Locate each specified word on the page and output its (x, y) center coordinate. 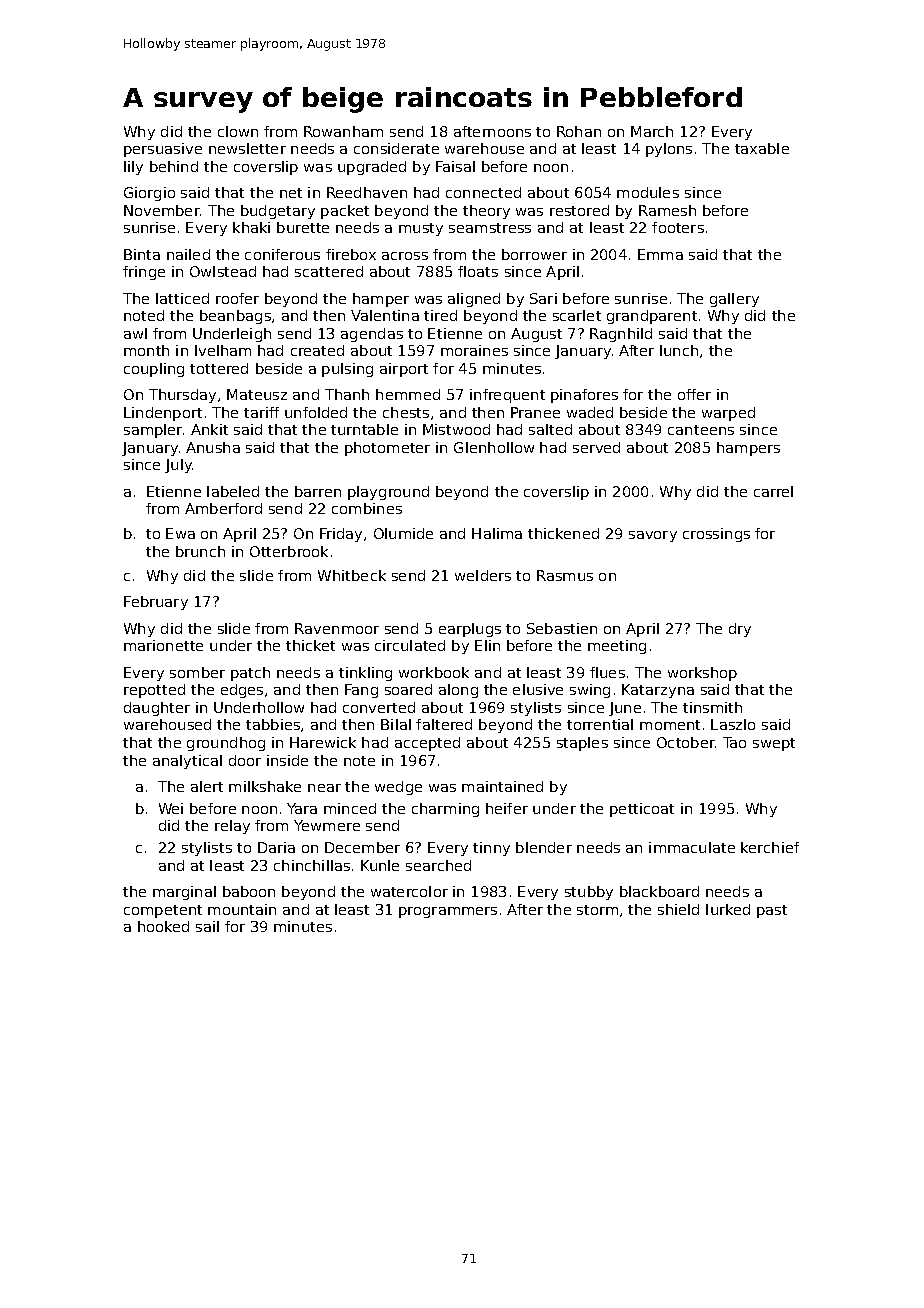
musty (421, 229)
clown (238, 131)
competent (163, 911)
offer (694, 394)
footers (678, 227)
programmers (448, 912)
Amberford (223, 508)
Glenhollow (494, 447)
